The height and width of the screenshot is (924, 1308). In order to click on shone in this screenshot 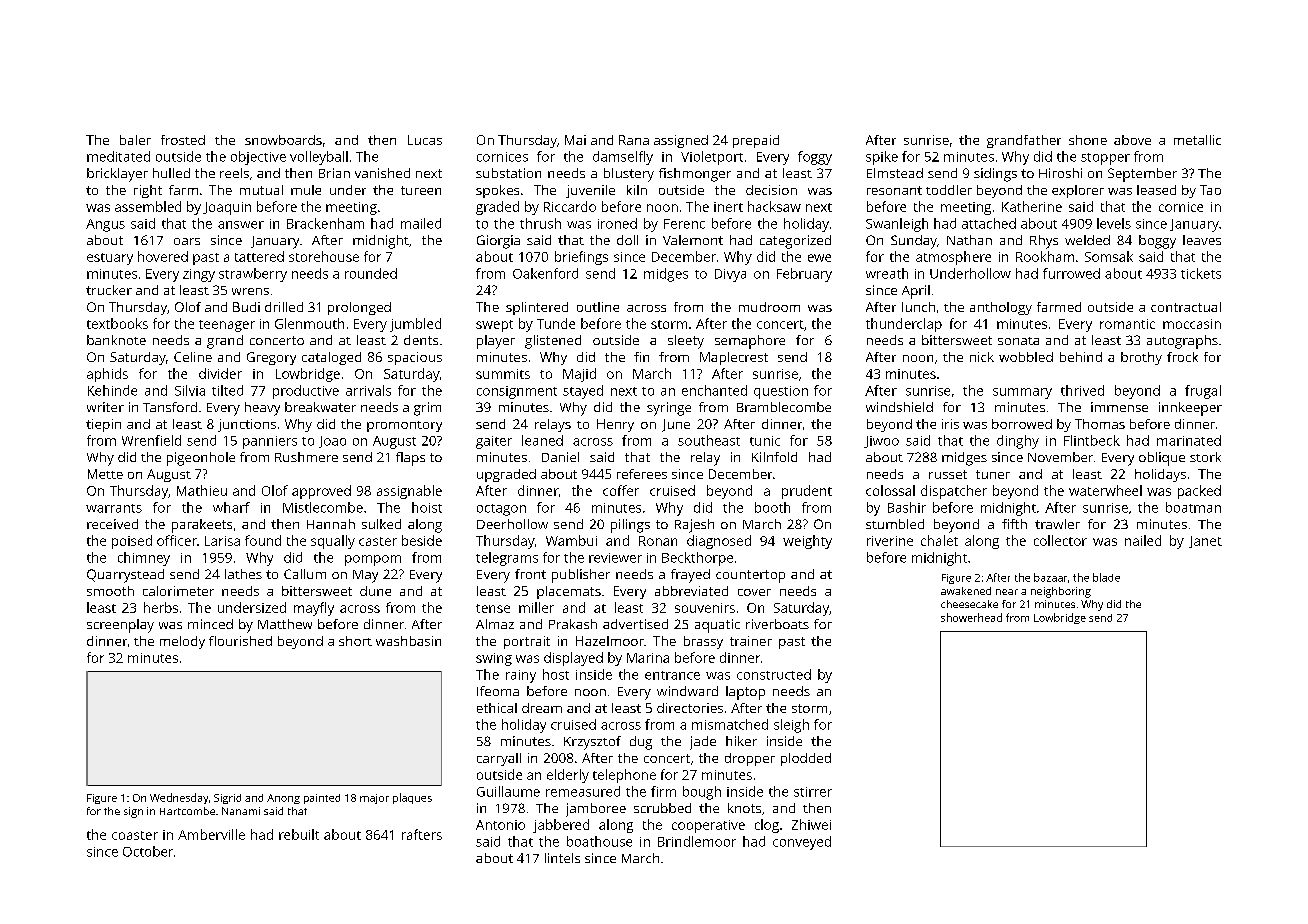, I will do `click(1088, 140)`.
